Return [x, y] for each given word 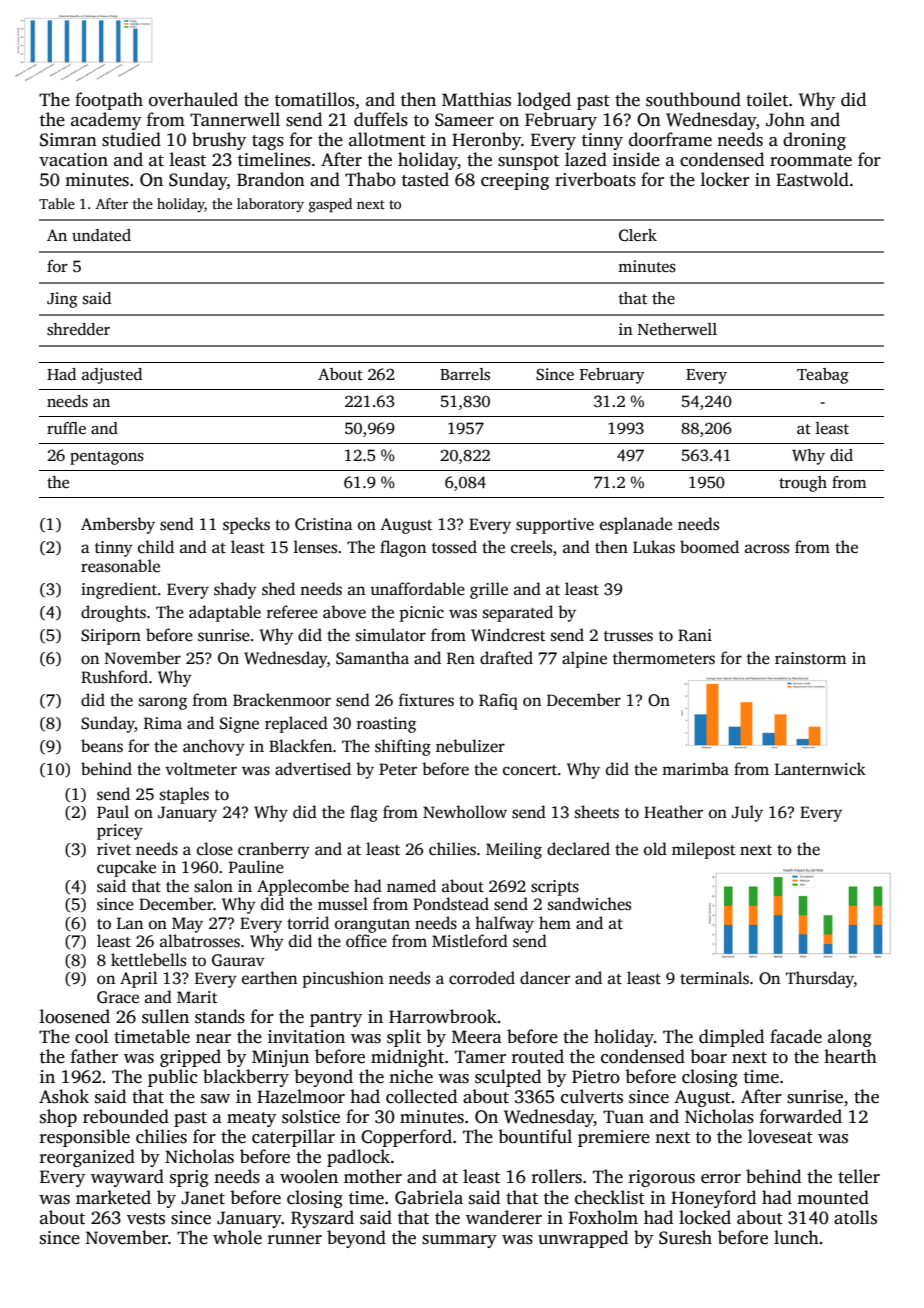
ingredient [119, 590]
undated [101, 235]
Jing [62, 300]
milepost [703, 850]
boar [708, 1056]
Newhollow [465, 812]
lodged [544, 101]
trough [803, 484]
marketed [113, 1197]
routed [538, 1056]
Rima [163, 723]
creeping [515, 181]
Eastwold [812, 179]
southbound [693, 99]
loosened [75, 1016]
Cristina [324, 524]
